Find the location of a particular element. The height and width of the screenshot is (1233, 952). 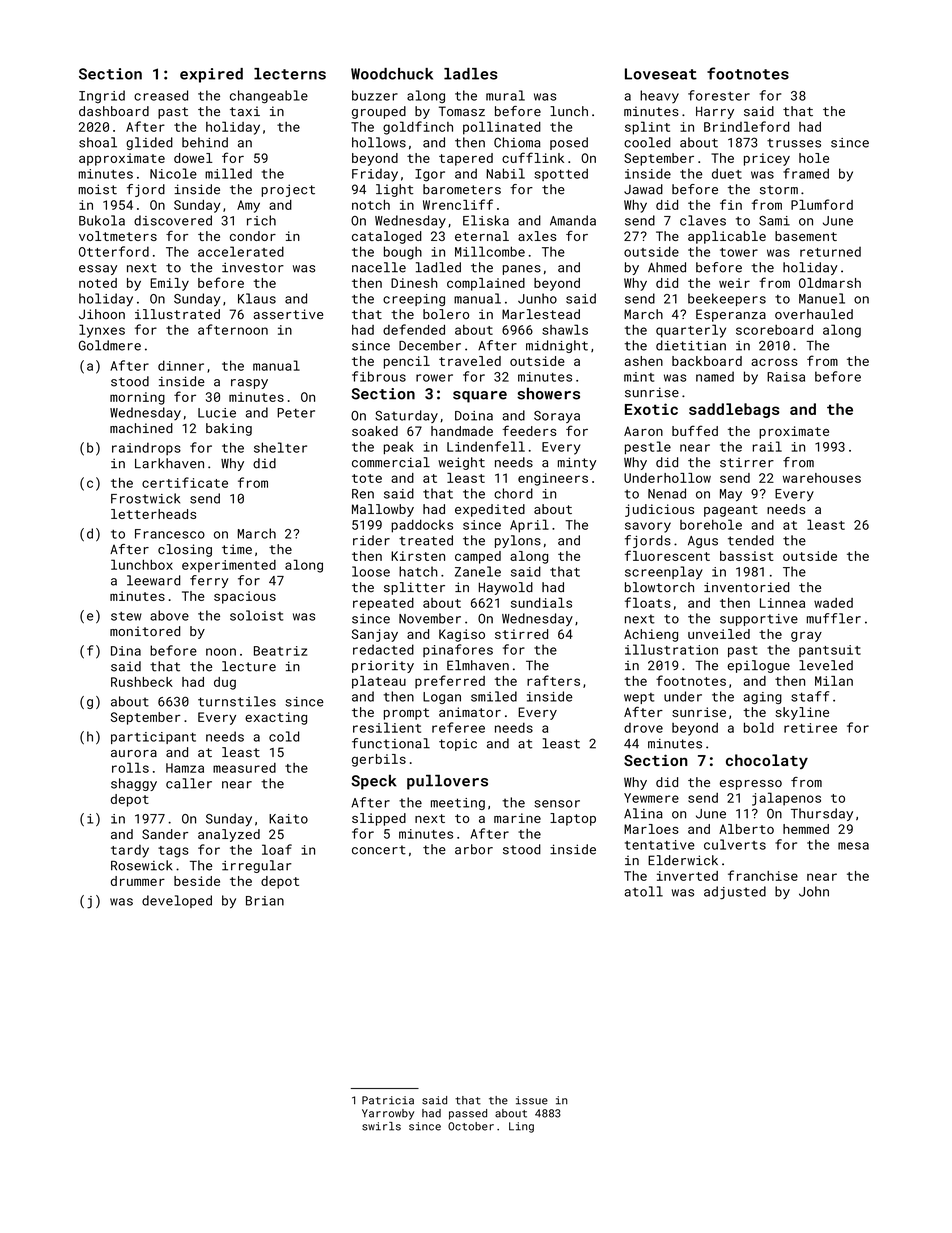

screenplay is located at coordinates (664, 573).
